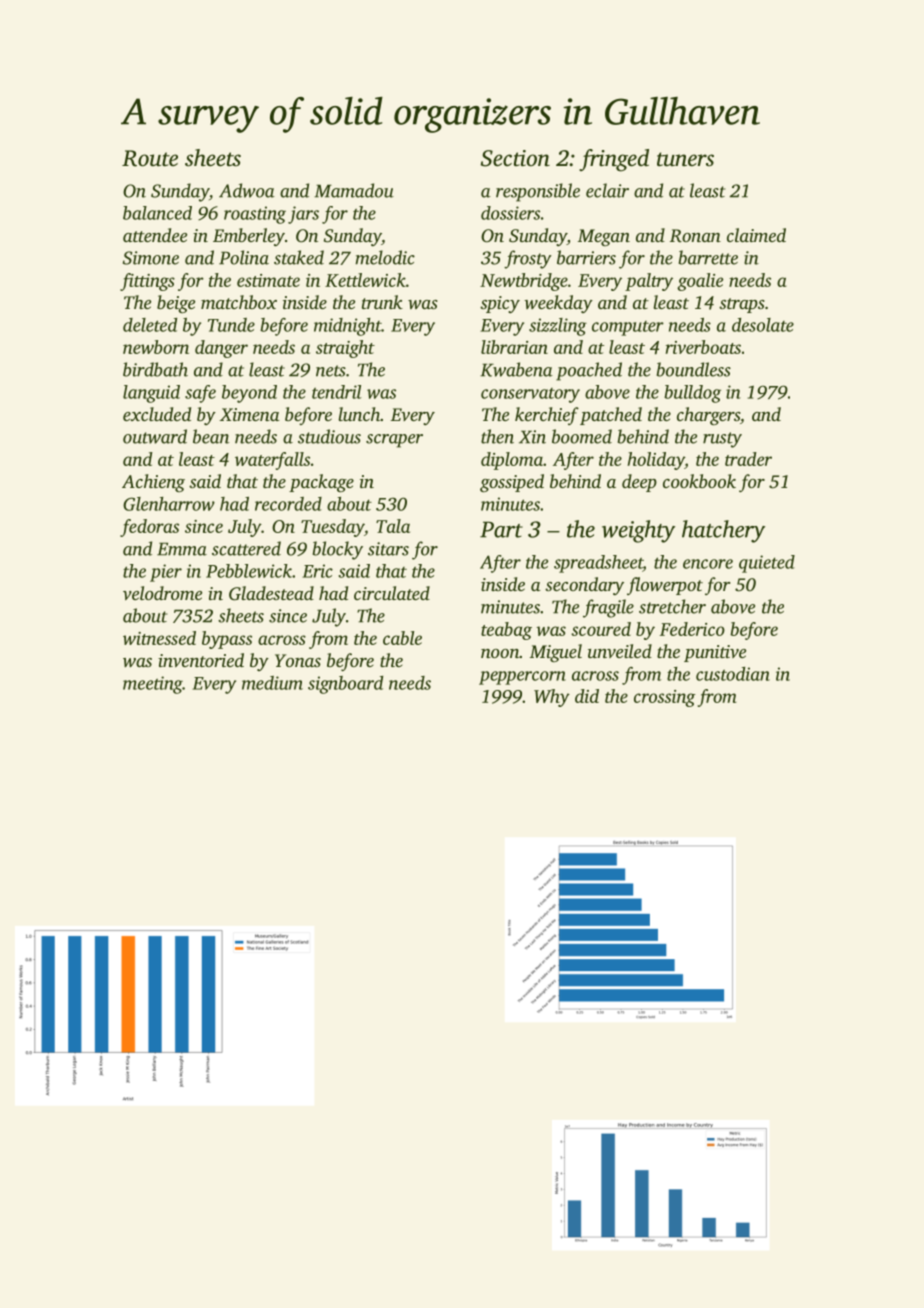  Describe the element at coordinates (268, 280) in the screenshot. I see `estimate` at that location.
